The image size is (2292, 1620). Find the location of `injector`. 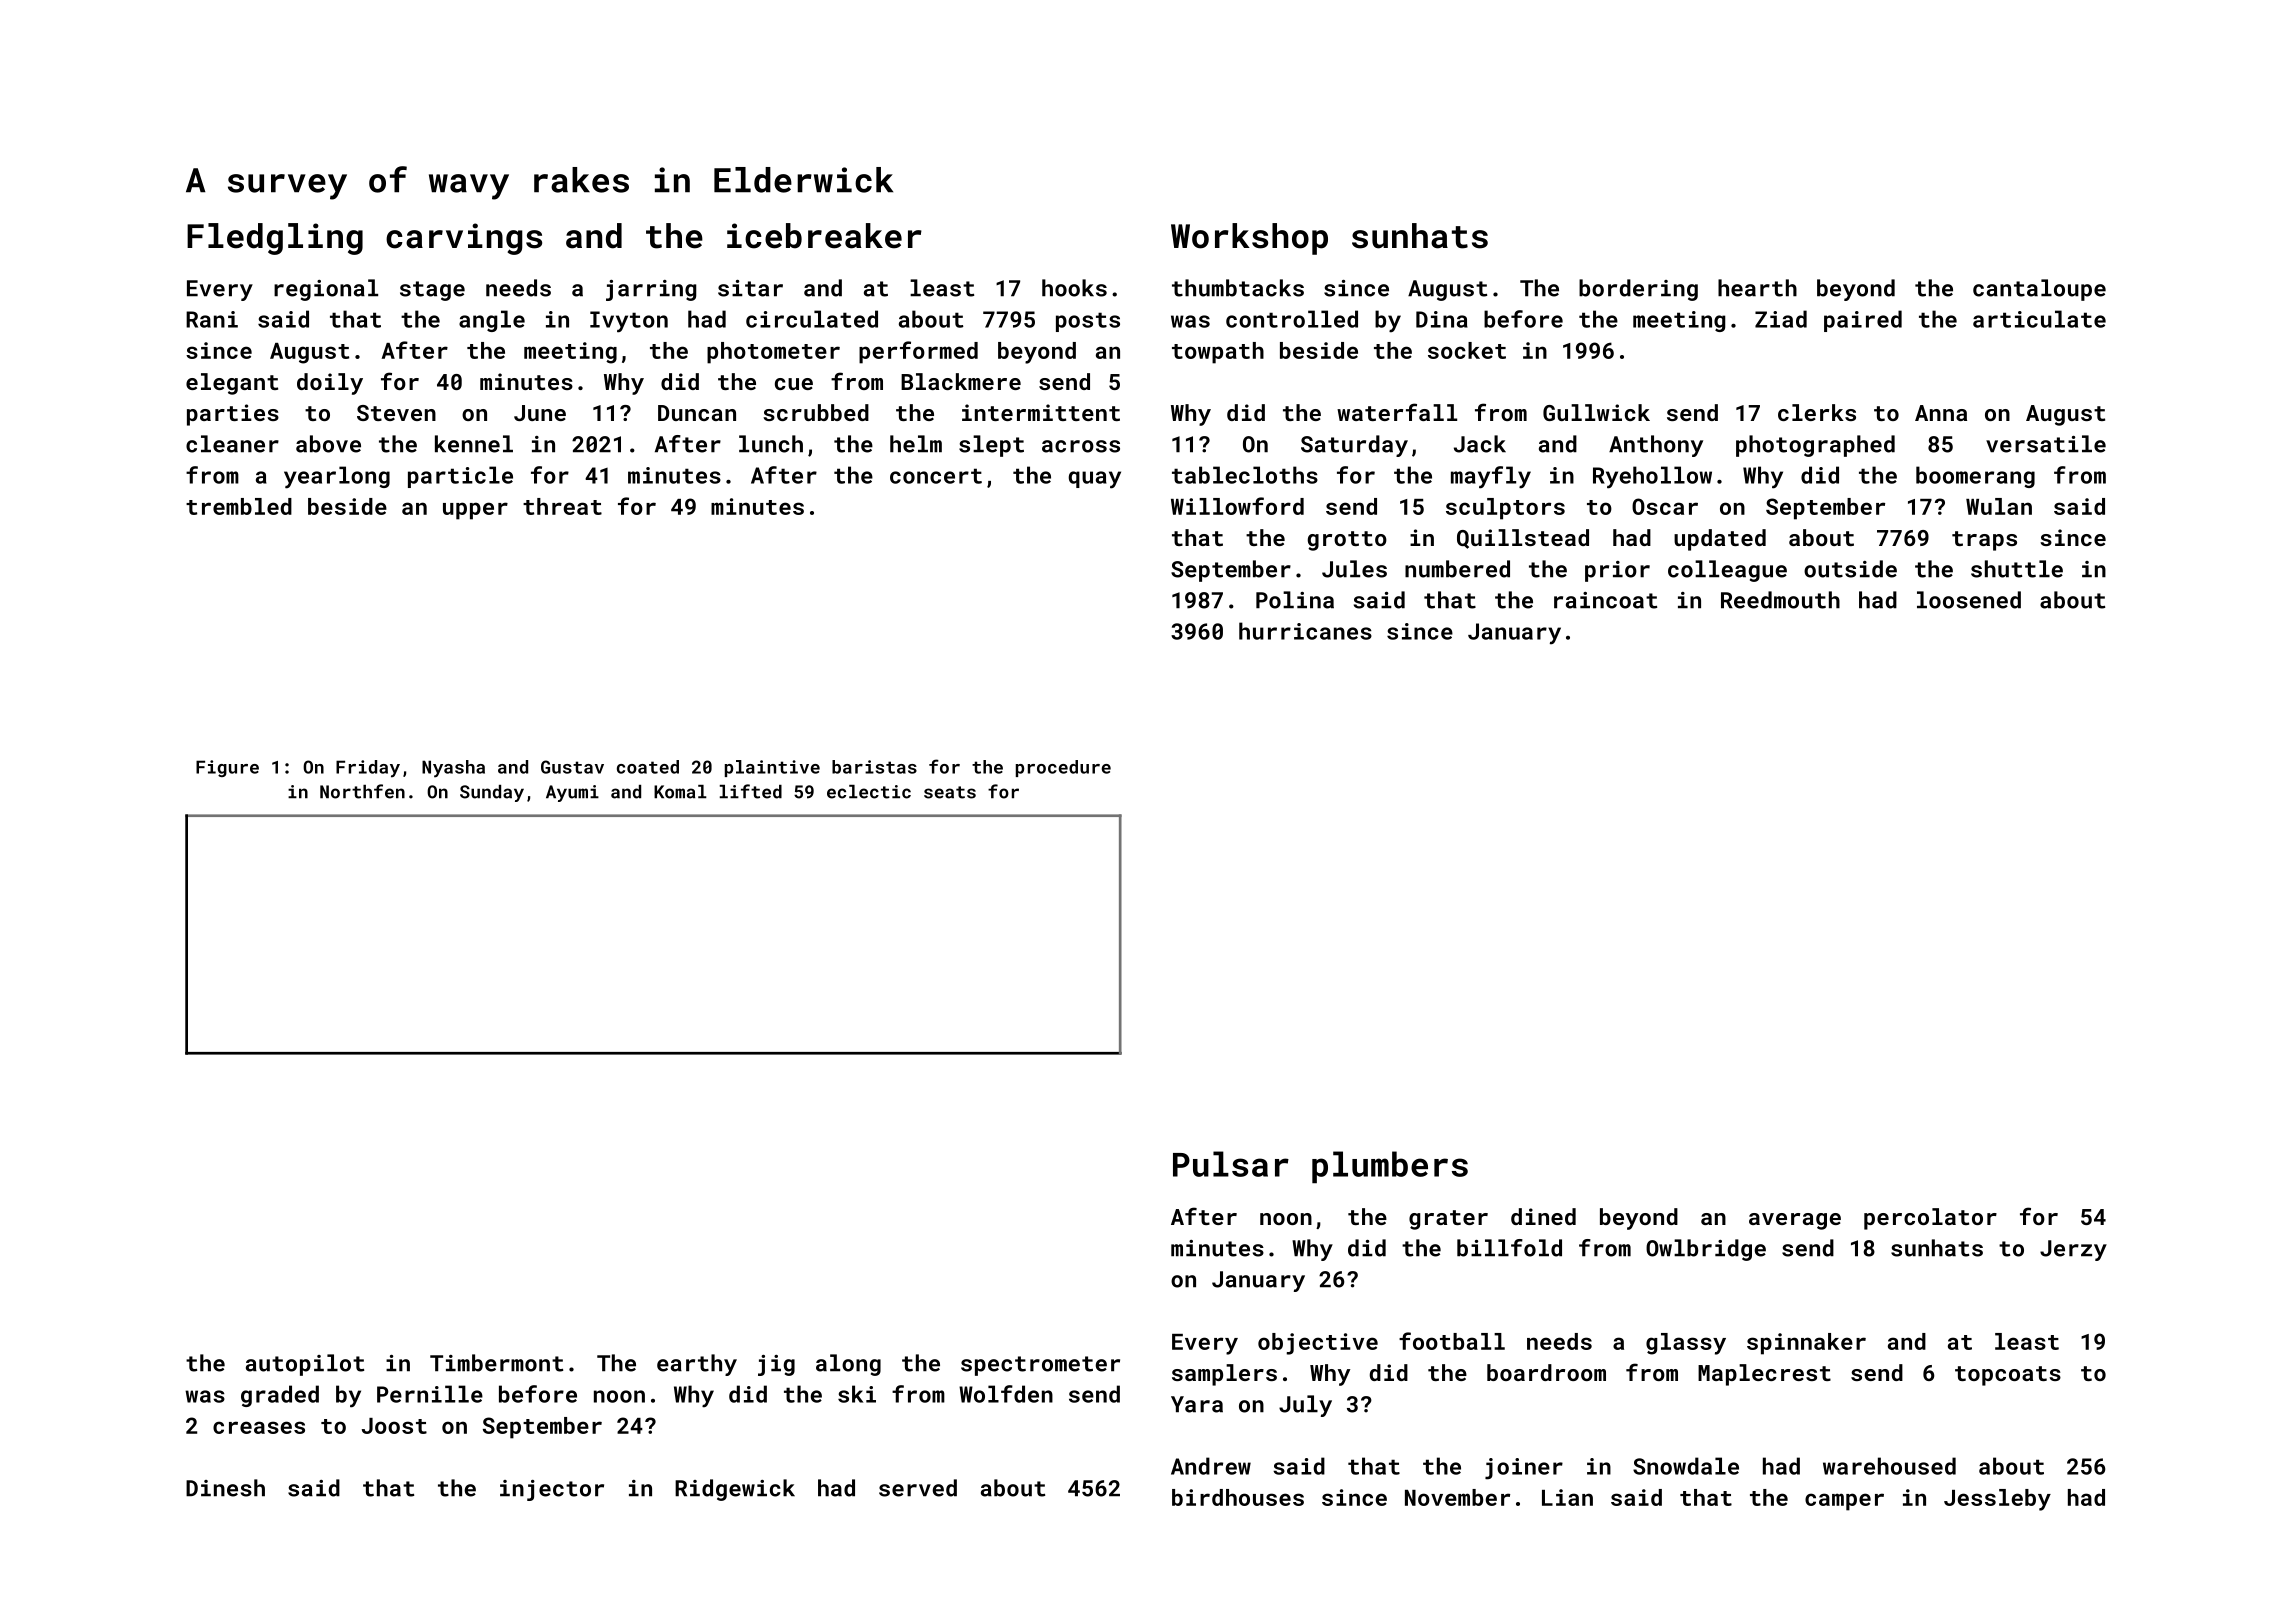

injector is located at coordinates (552, 1490).
